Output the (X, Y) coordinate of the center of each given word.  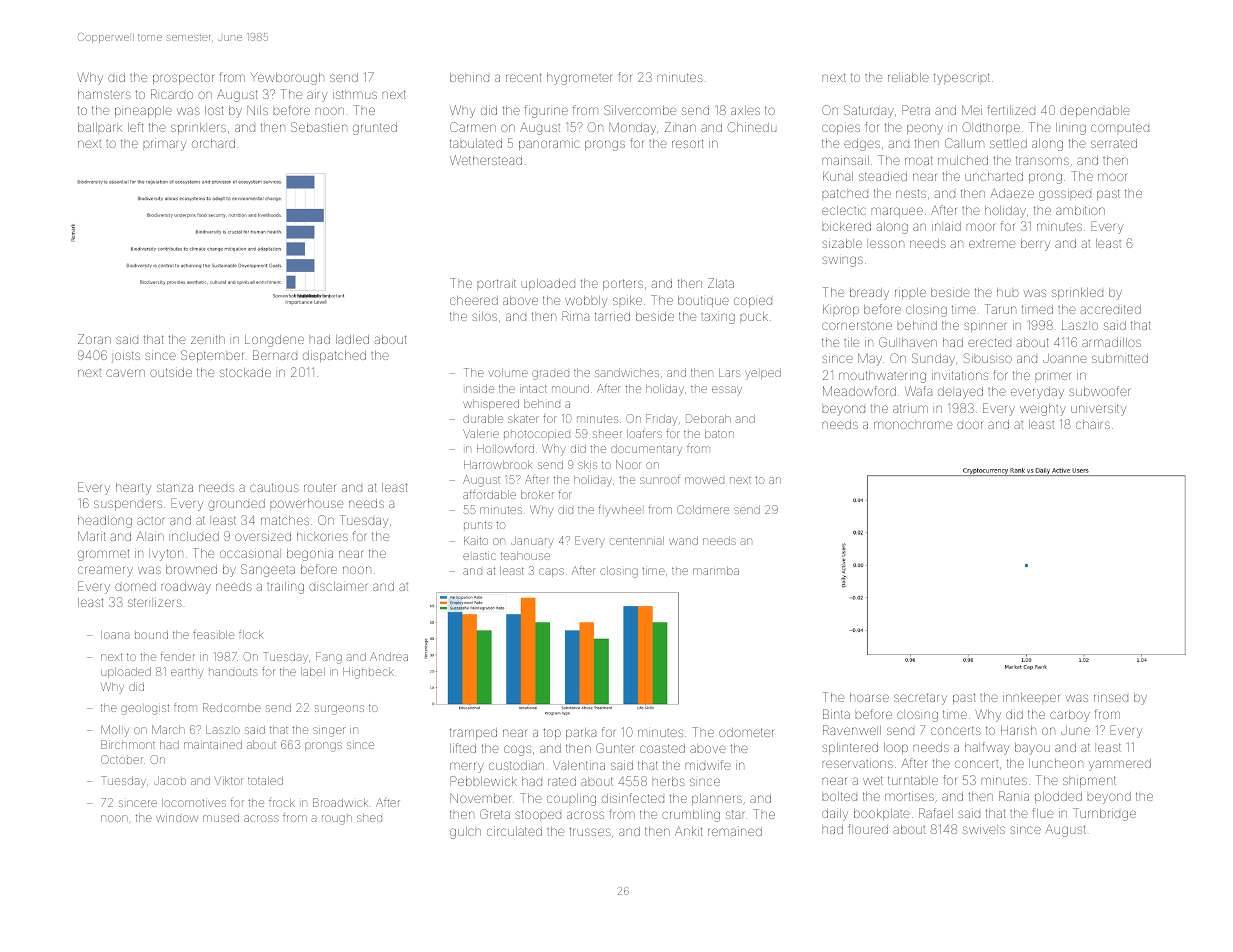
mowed (704, 480)
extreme (992, 243)
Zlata (721, 283)
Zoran (94, 339)
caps (551, 572)
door (969, 425)
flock (251, 634)
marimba (716, 571)
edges (862, 145)
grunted (375, 129)
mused (221, 818)
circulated (514, 831)
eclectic (844, 210)
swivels (984, 830)
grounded (236, 505)
